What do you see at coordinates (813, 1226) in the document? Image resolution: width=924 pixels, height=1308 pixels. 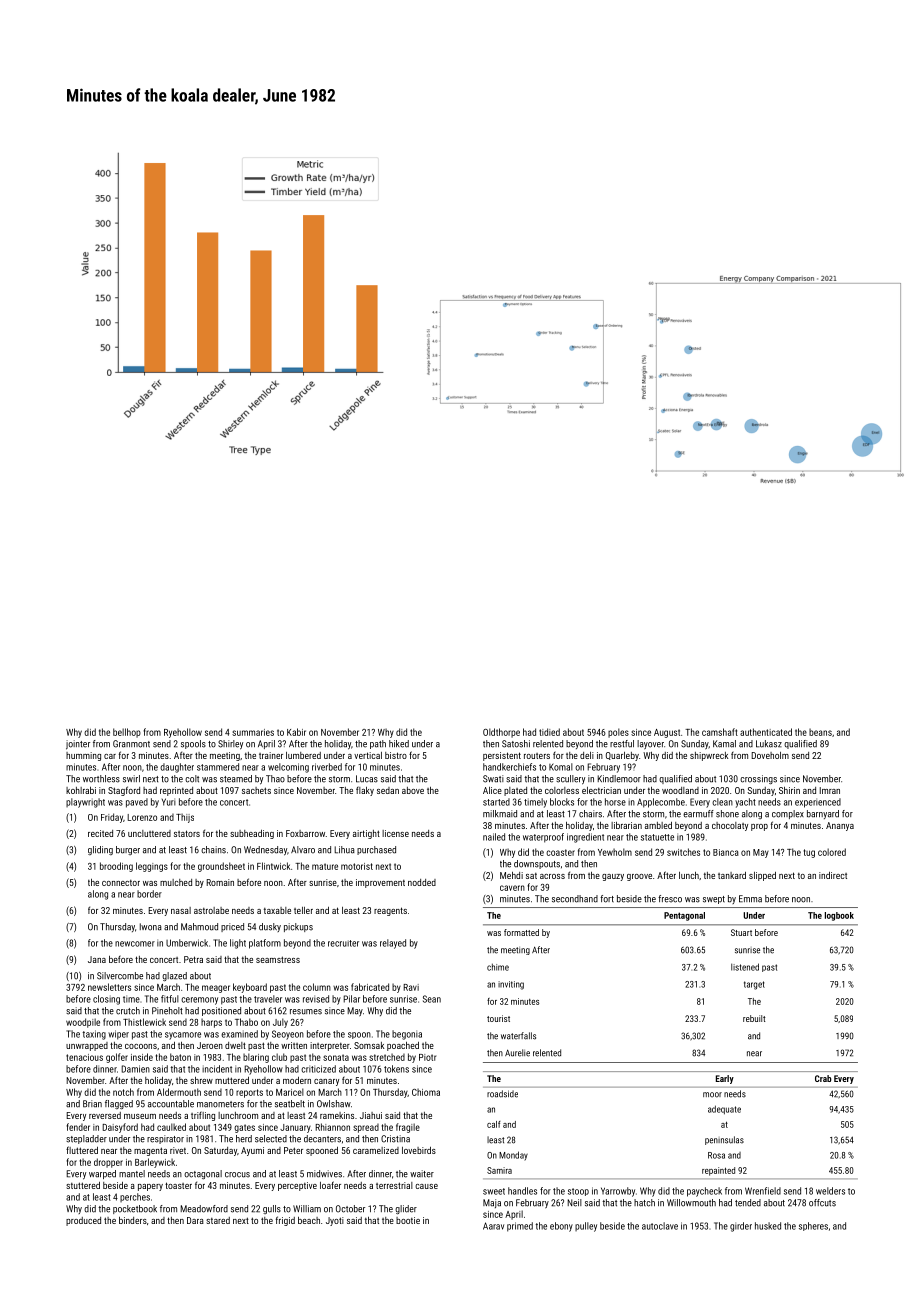 I see `spheres` at bounding box center [813, 1226].
